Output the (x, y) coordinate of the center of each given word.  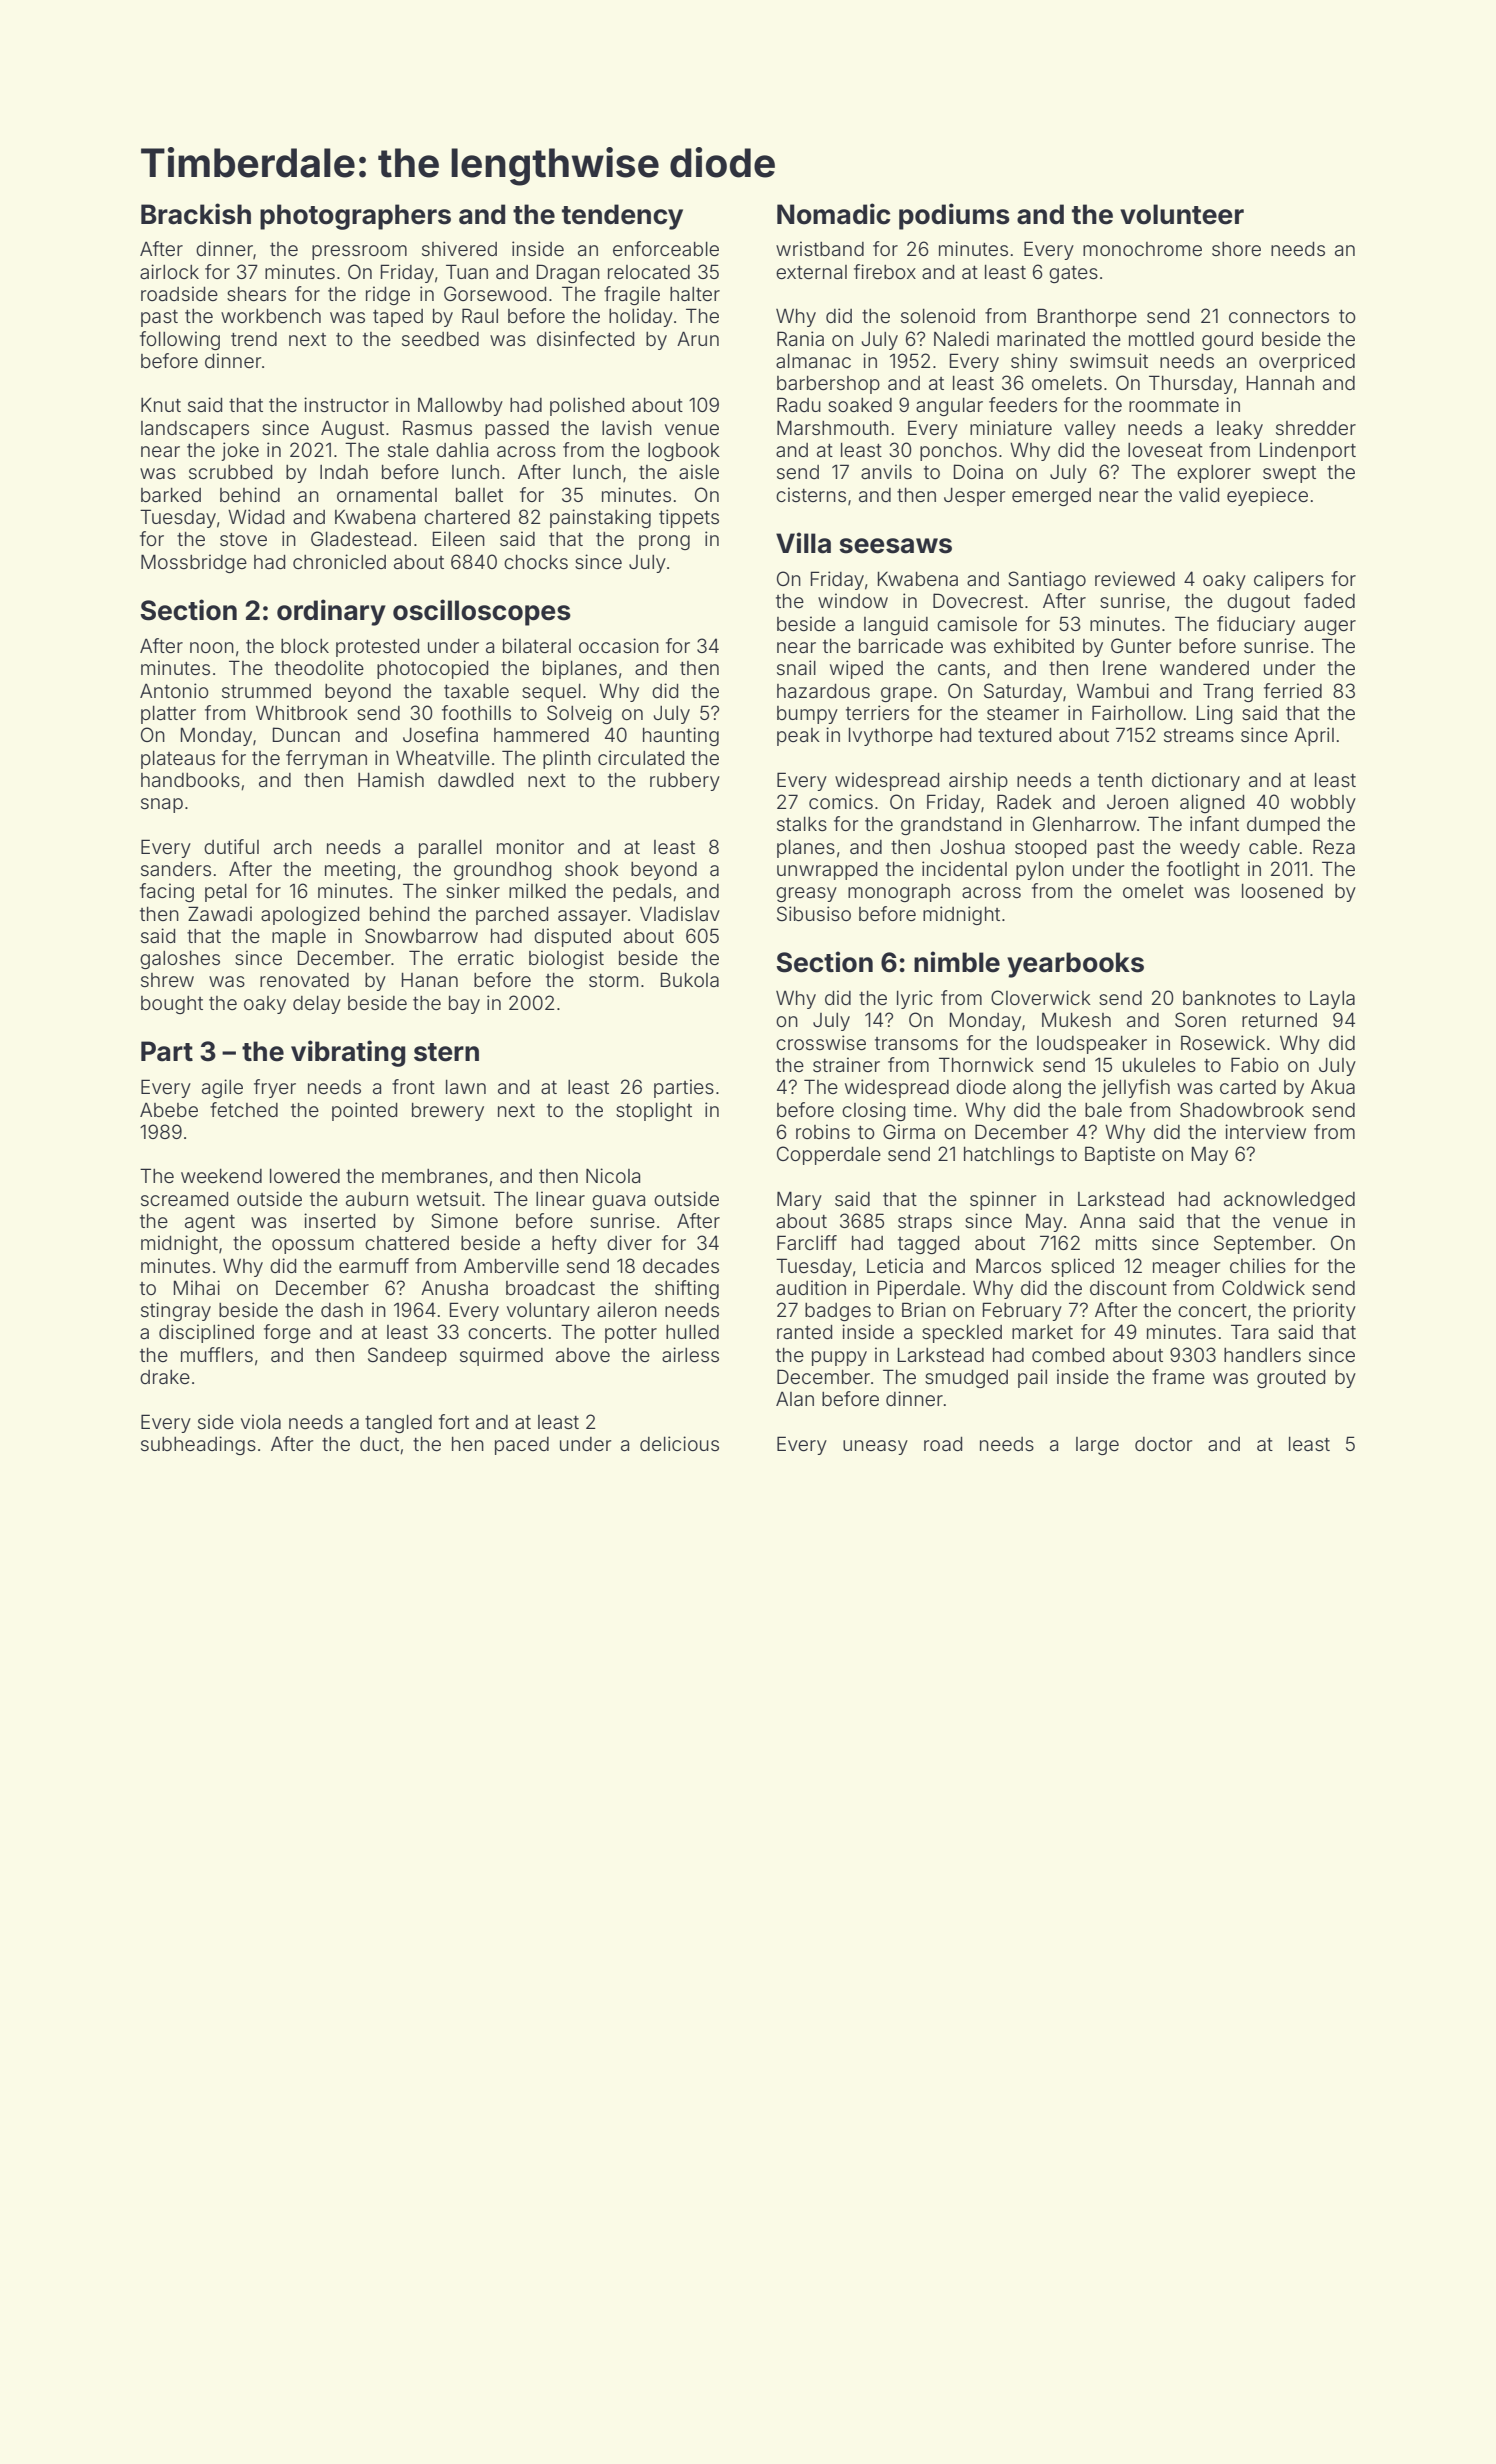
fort (454, 1421)
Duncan (306, 734)
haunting (681, 736)
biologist (566, 959)
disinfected (585, 338)
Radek (1024, 801)
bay (464, 1005)
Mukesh (1076, 1019)
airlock (169, 271)
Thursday (1191, 384)
